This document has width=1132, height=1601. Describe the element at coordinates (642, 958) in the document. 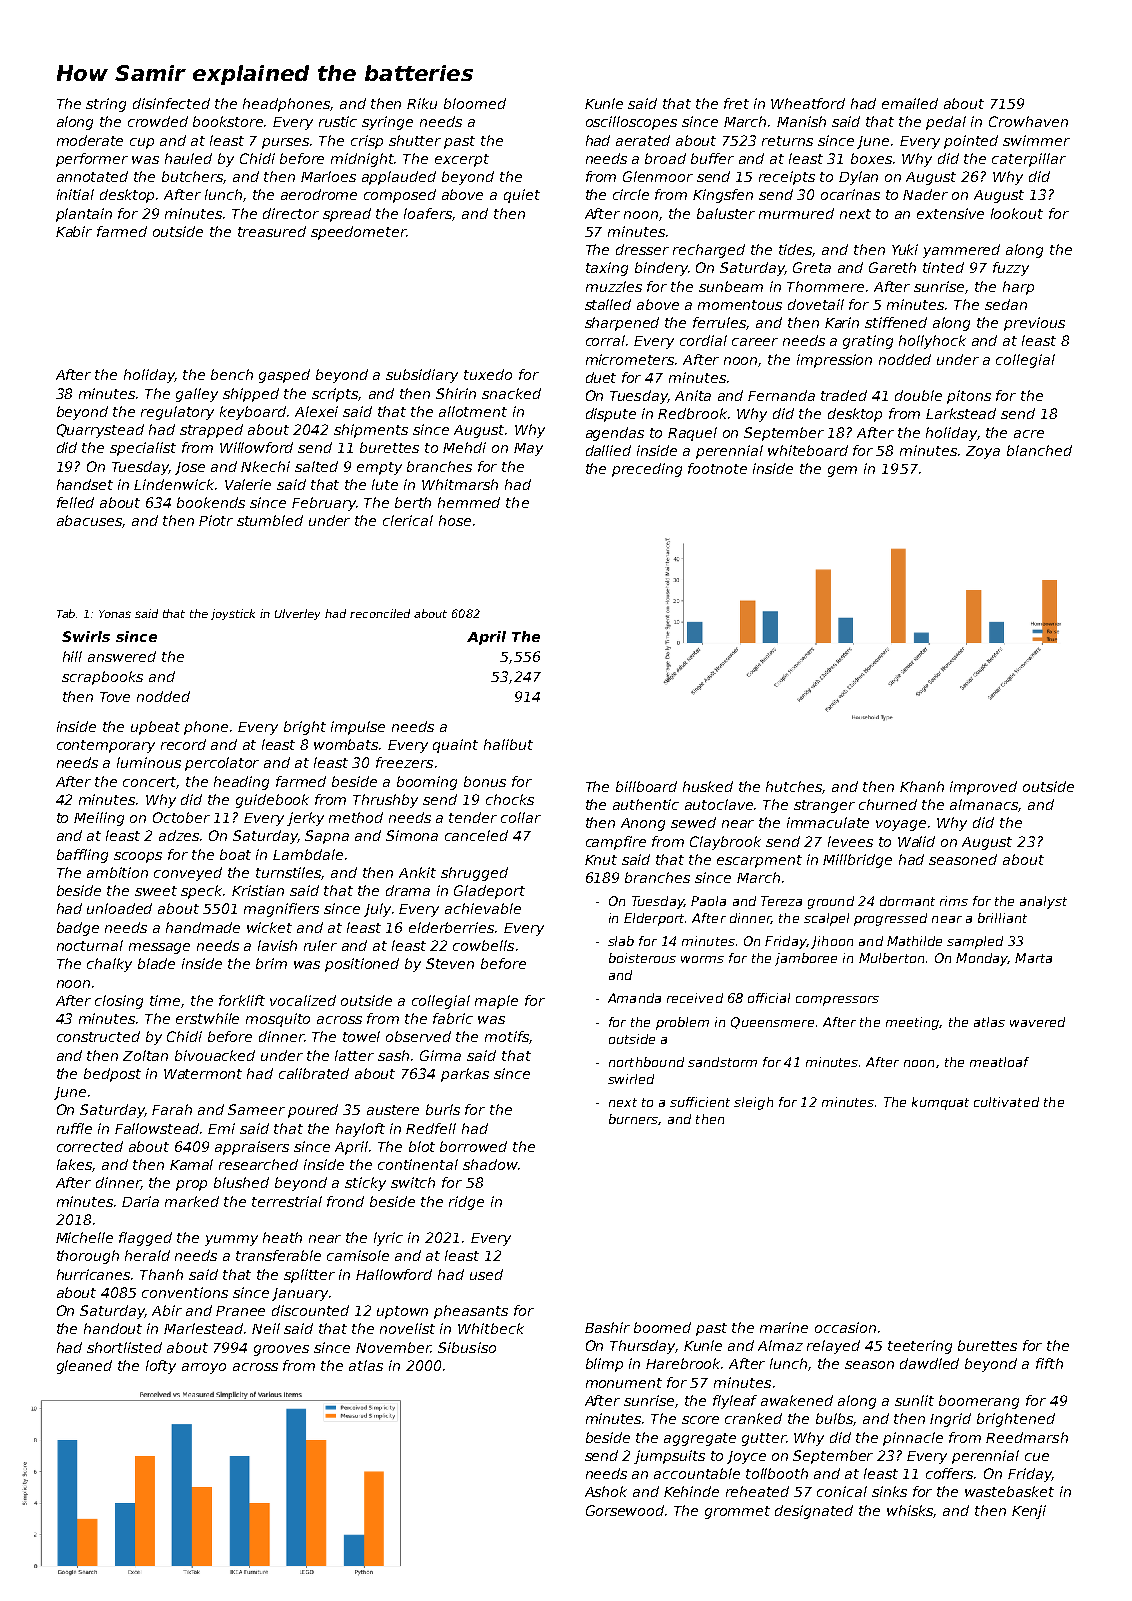

I see `boisterous` at that location.
